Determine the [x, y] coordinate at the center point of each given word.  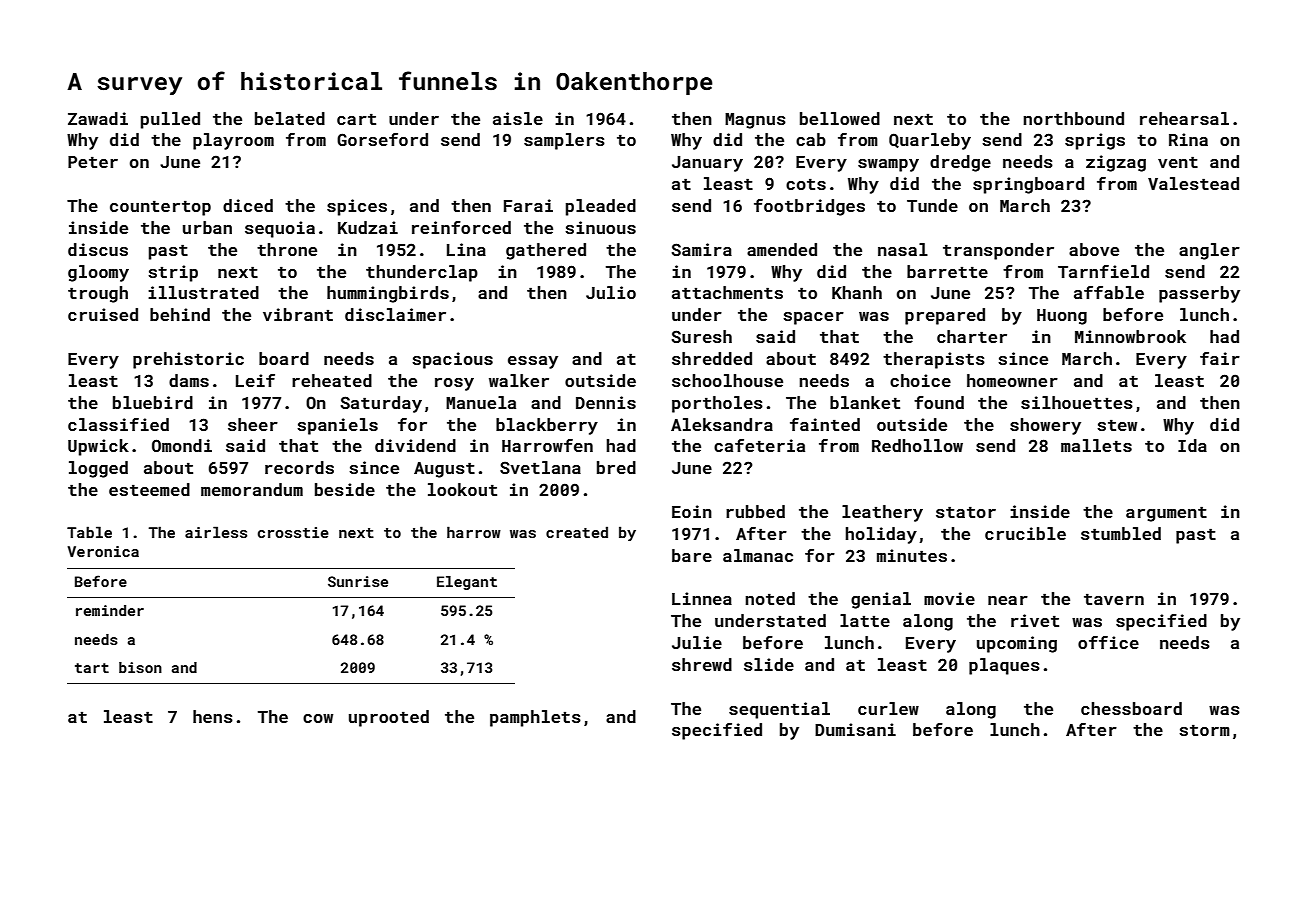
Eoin [692, 511]
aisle [518, 118]
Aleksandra [722, 424]
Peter [93, 162]
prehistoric [188, 360]
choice [920, 380]
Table [89, 532]
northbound [1074, 118]
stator [966, 512]
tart [92, 668]
